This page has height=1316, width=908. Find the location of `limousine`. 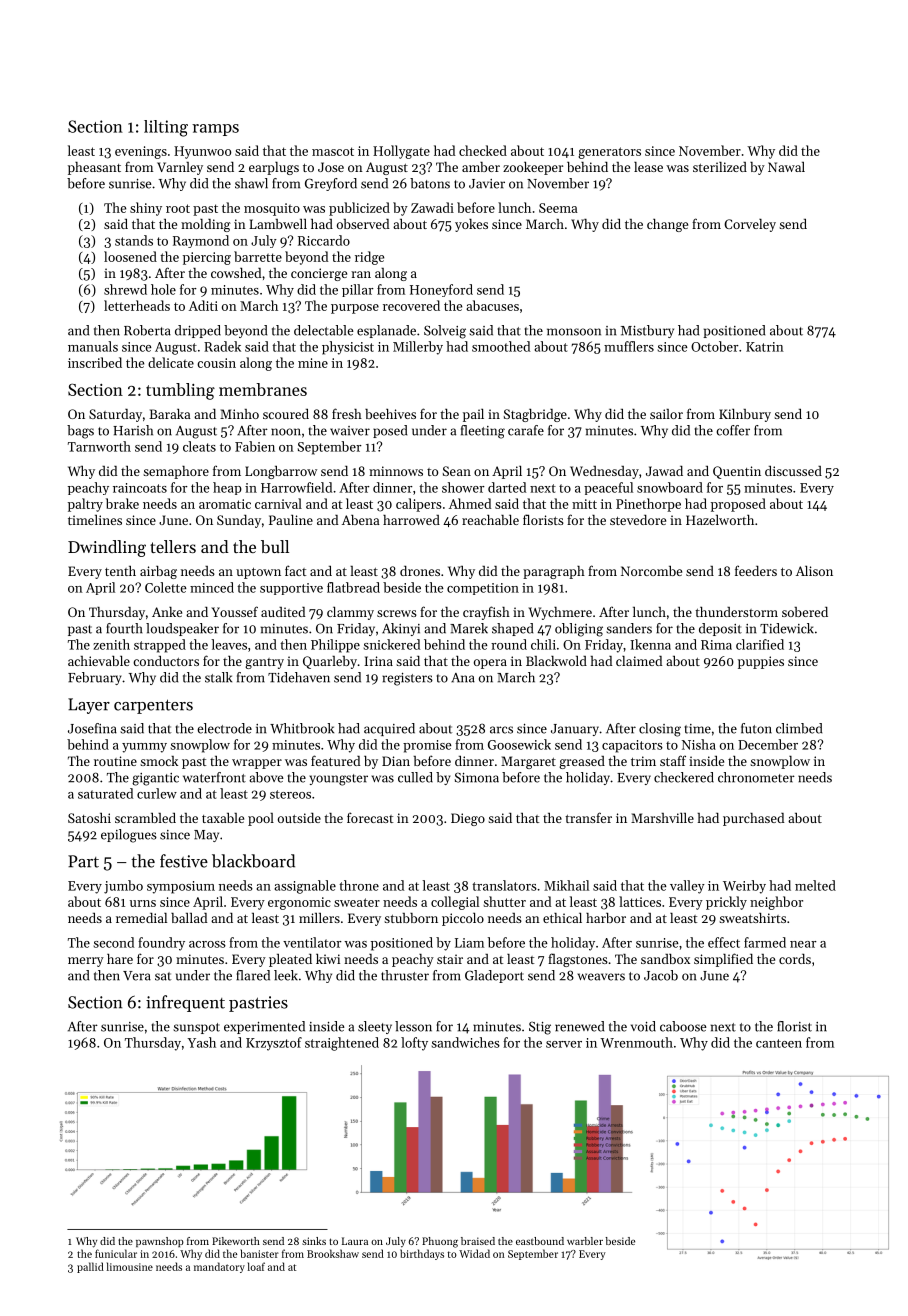

limousine is located at coordinates (130, 1266).
